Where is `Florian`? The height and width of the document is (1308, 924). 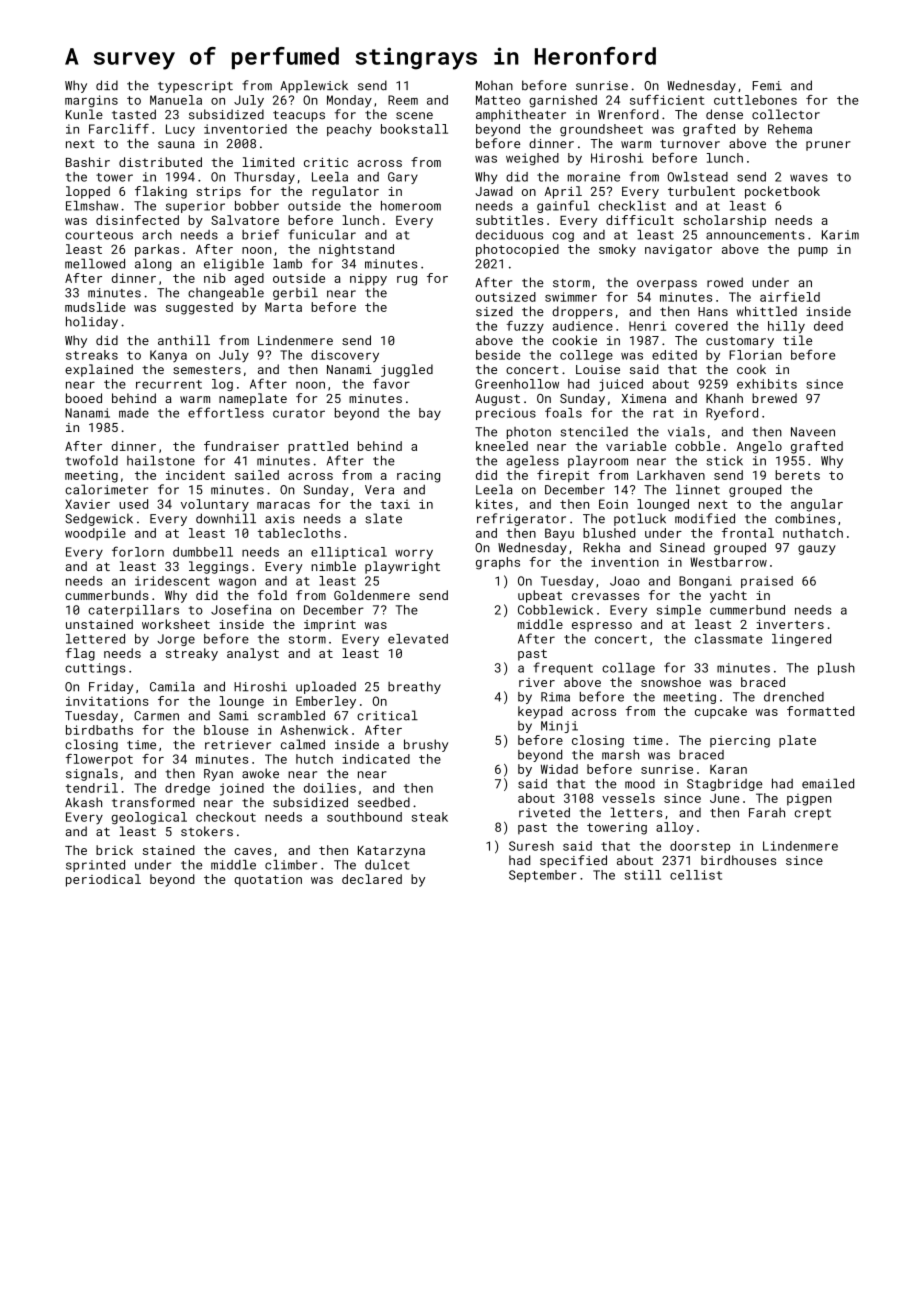 Florian is located at coordinates (755, 355).
